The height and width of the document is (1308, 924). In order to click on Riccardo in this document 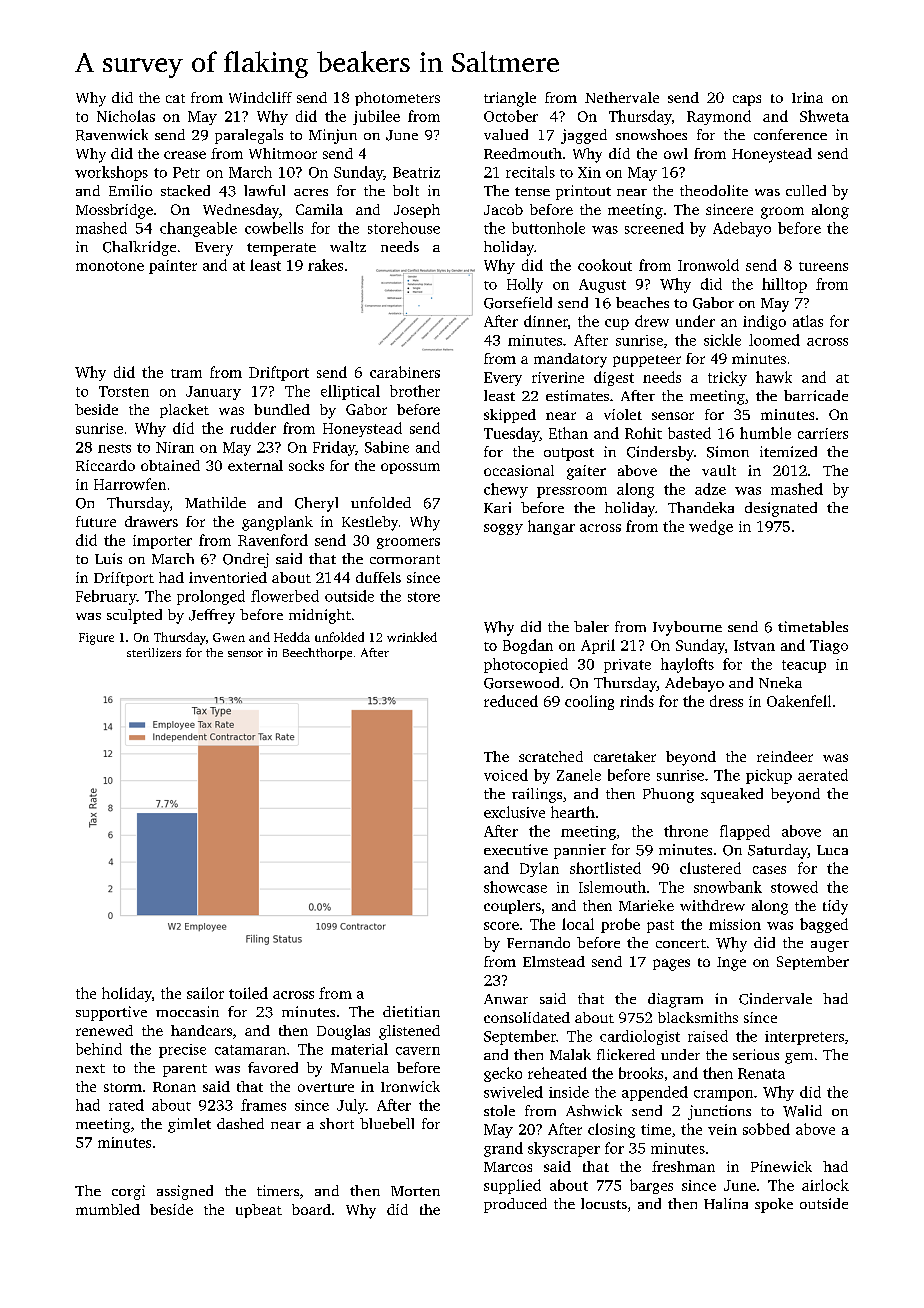, I will do `click(105, 465)`.
